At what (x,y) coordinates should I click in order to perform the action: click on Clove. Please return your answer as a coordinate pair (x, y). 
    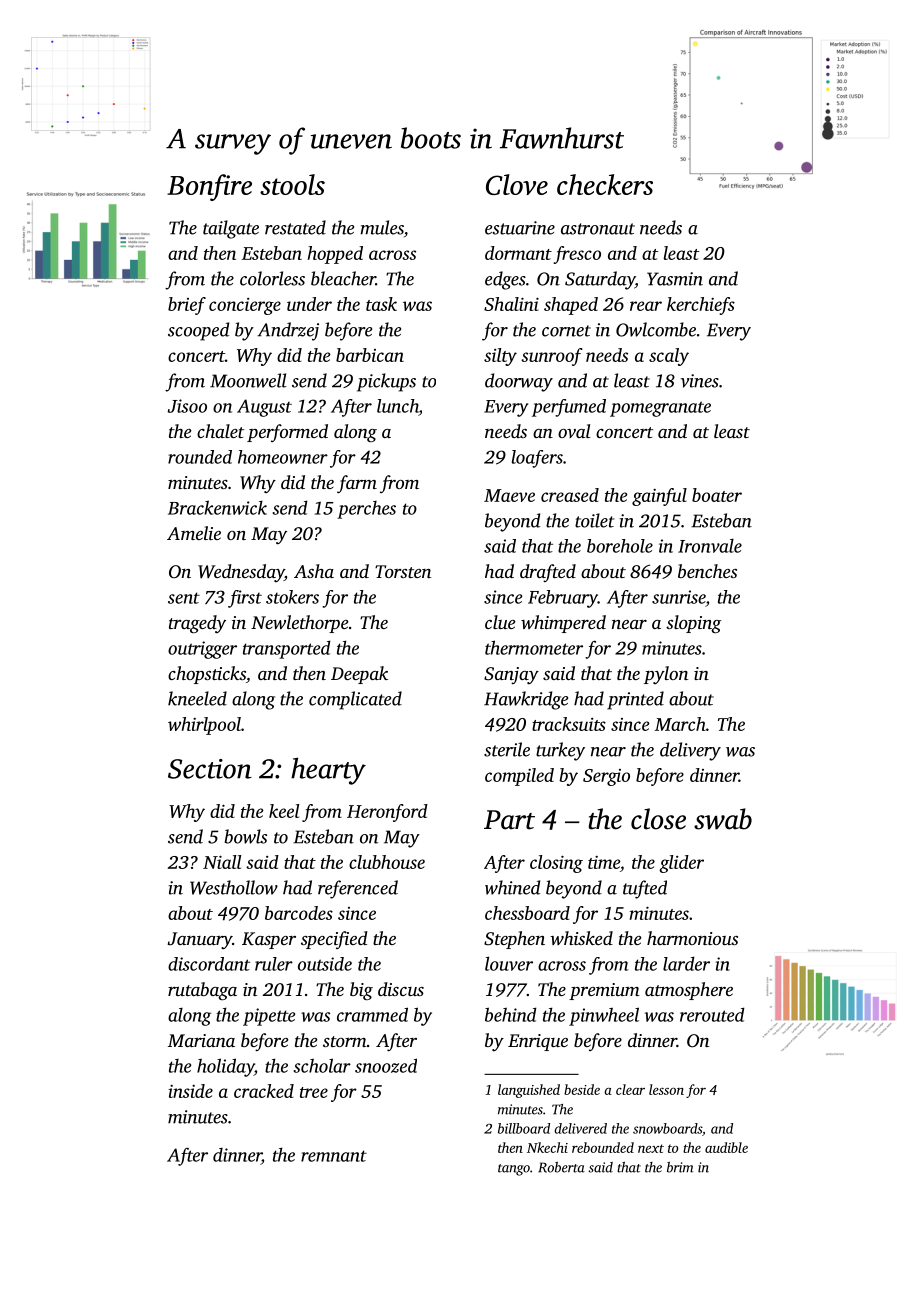
    Looking at the image, I should click on (517, 184).
